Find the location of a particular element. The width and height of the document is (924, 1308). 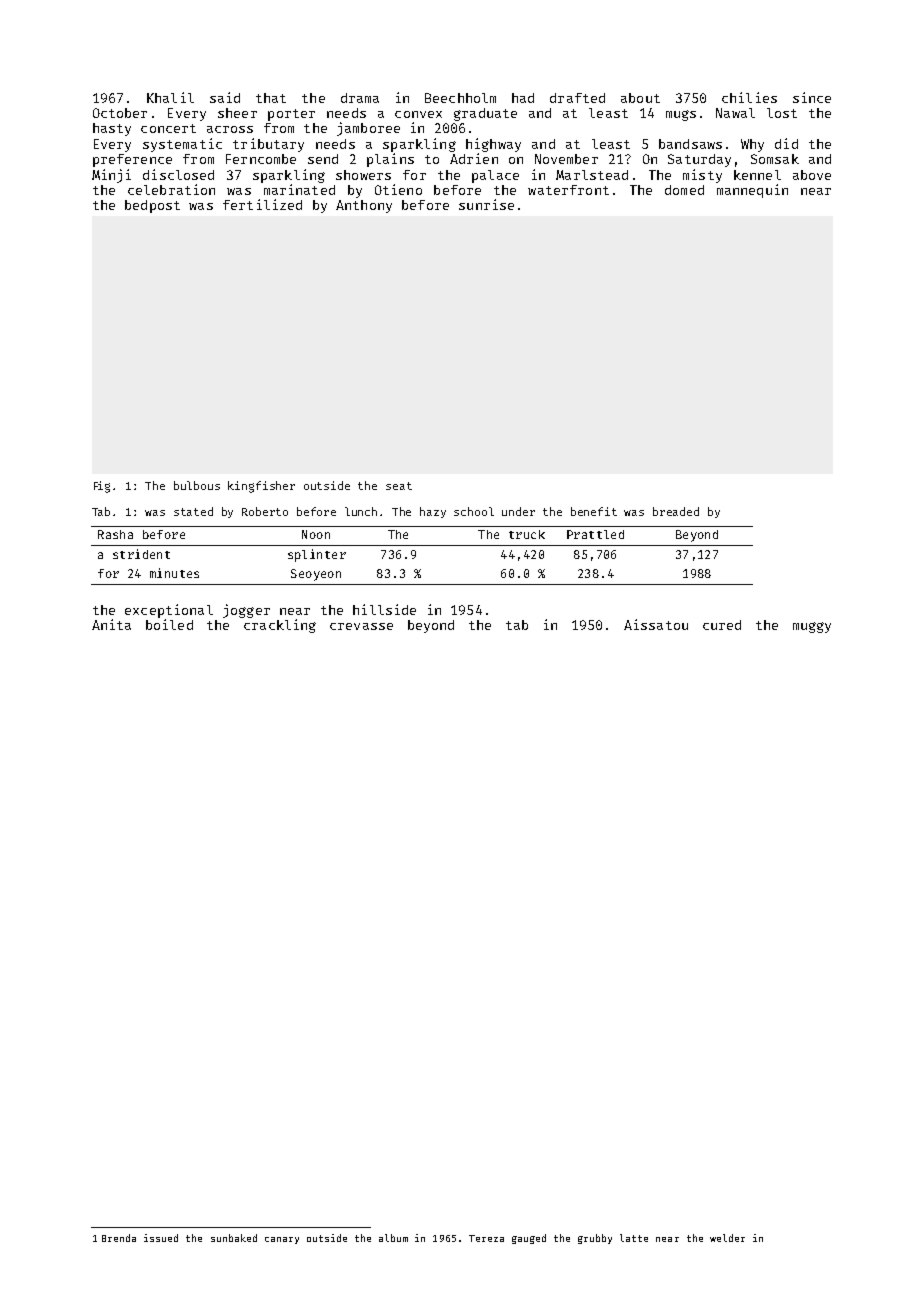

highway is located at coordinates (493, 145).
